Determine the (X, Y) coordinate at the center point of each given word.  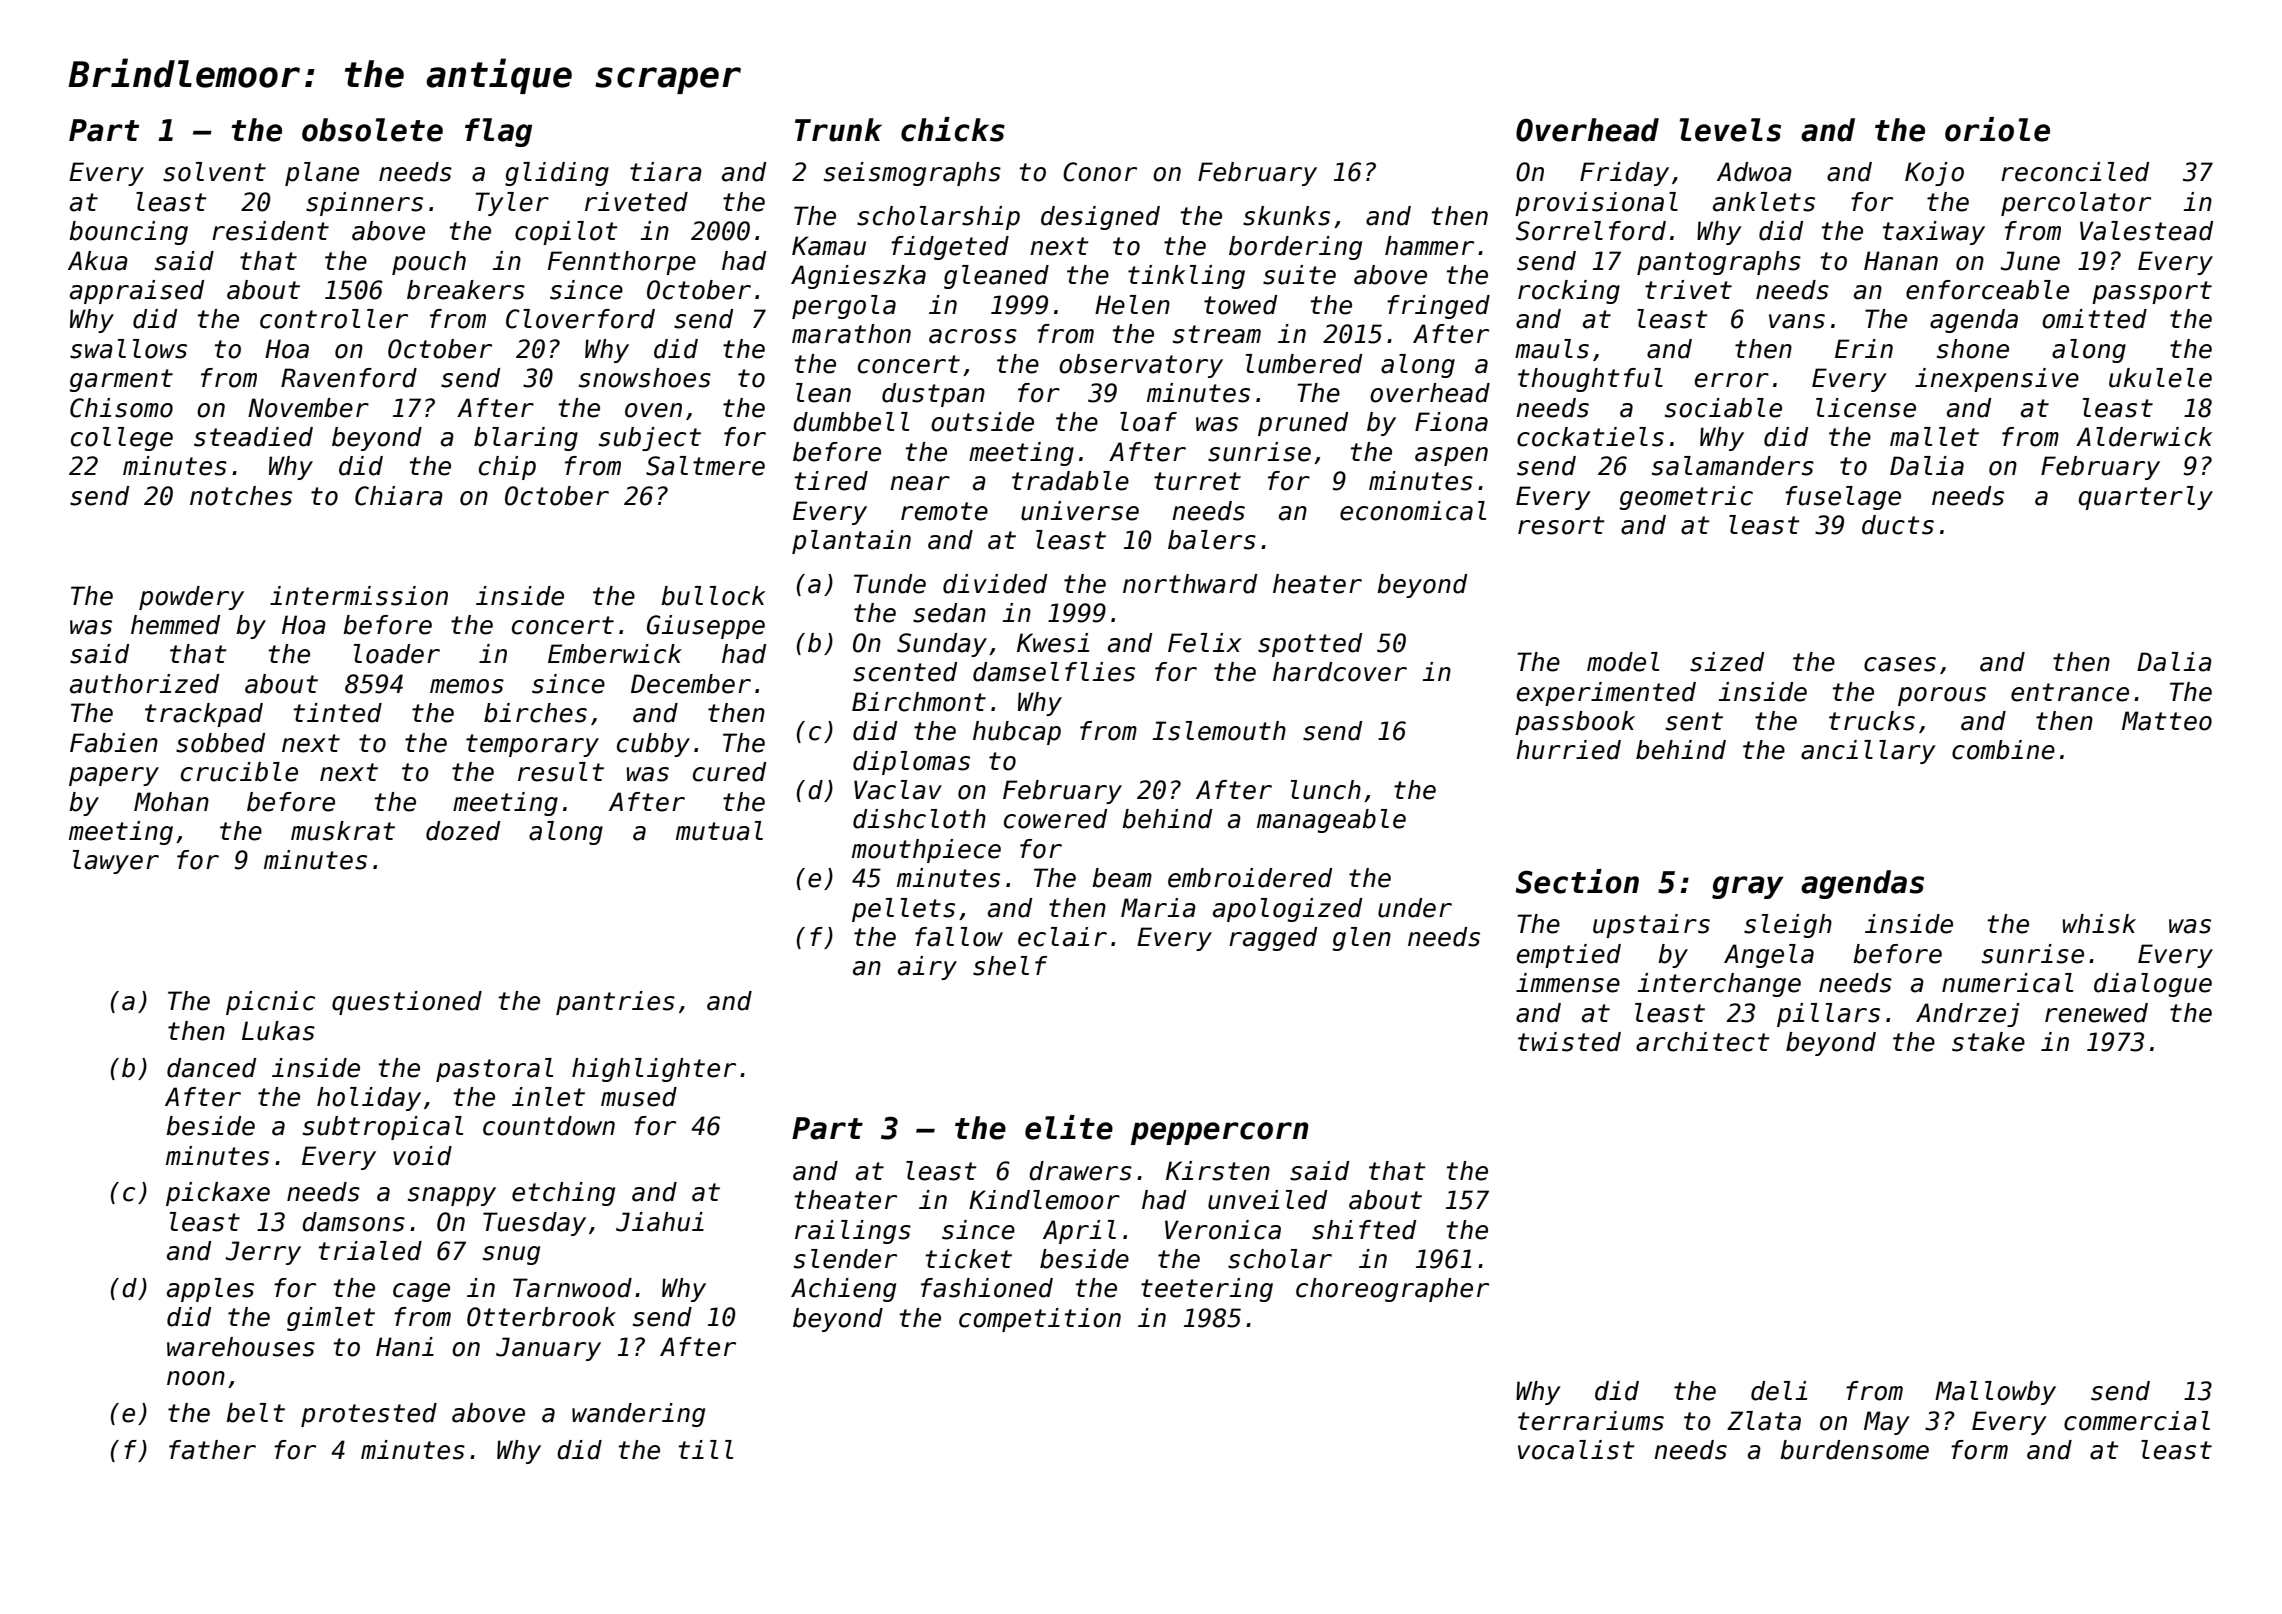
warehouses (241, 1347)
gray (1747, 887)
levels (1730, 130)
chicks (953, 129)
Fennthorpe (622, 263)
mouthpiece (926, 851)
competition (1040, 1320)
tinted (338, 713)
